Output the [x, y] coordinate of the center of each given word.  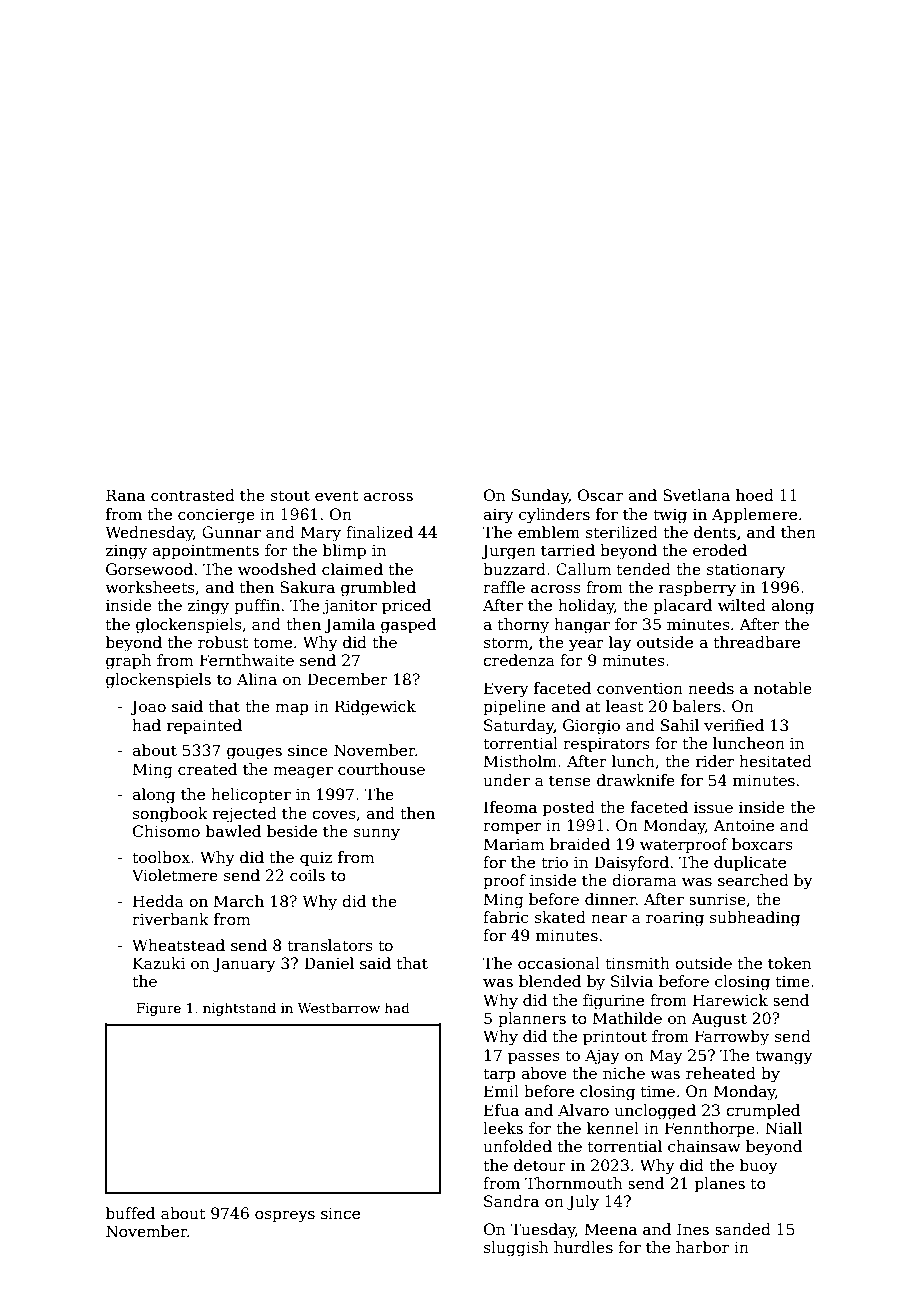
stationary [746, 571]
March [239, 901]
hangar [582, 626]
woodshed [277, 569]
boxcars [762, 844]
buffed [130, 1213]
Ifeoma [510, 807]
